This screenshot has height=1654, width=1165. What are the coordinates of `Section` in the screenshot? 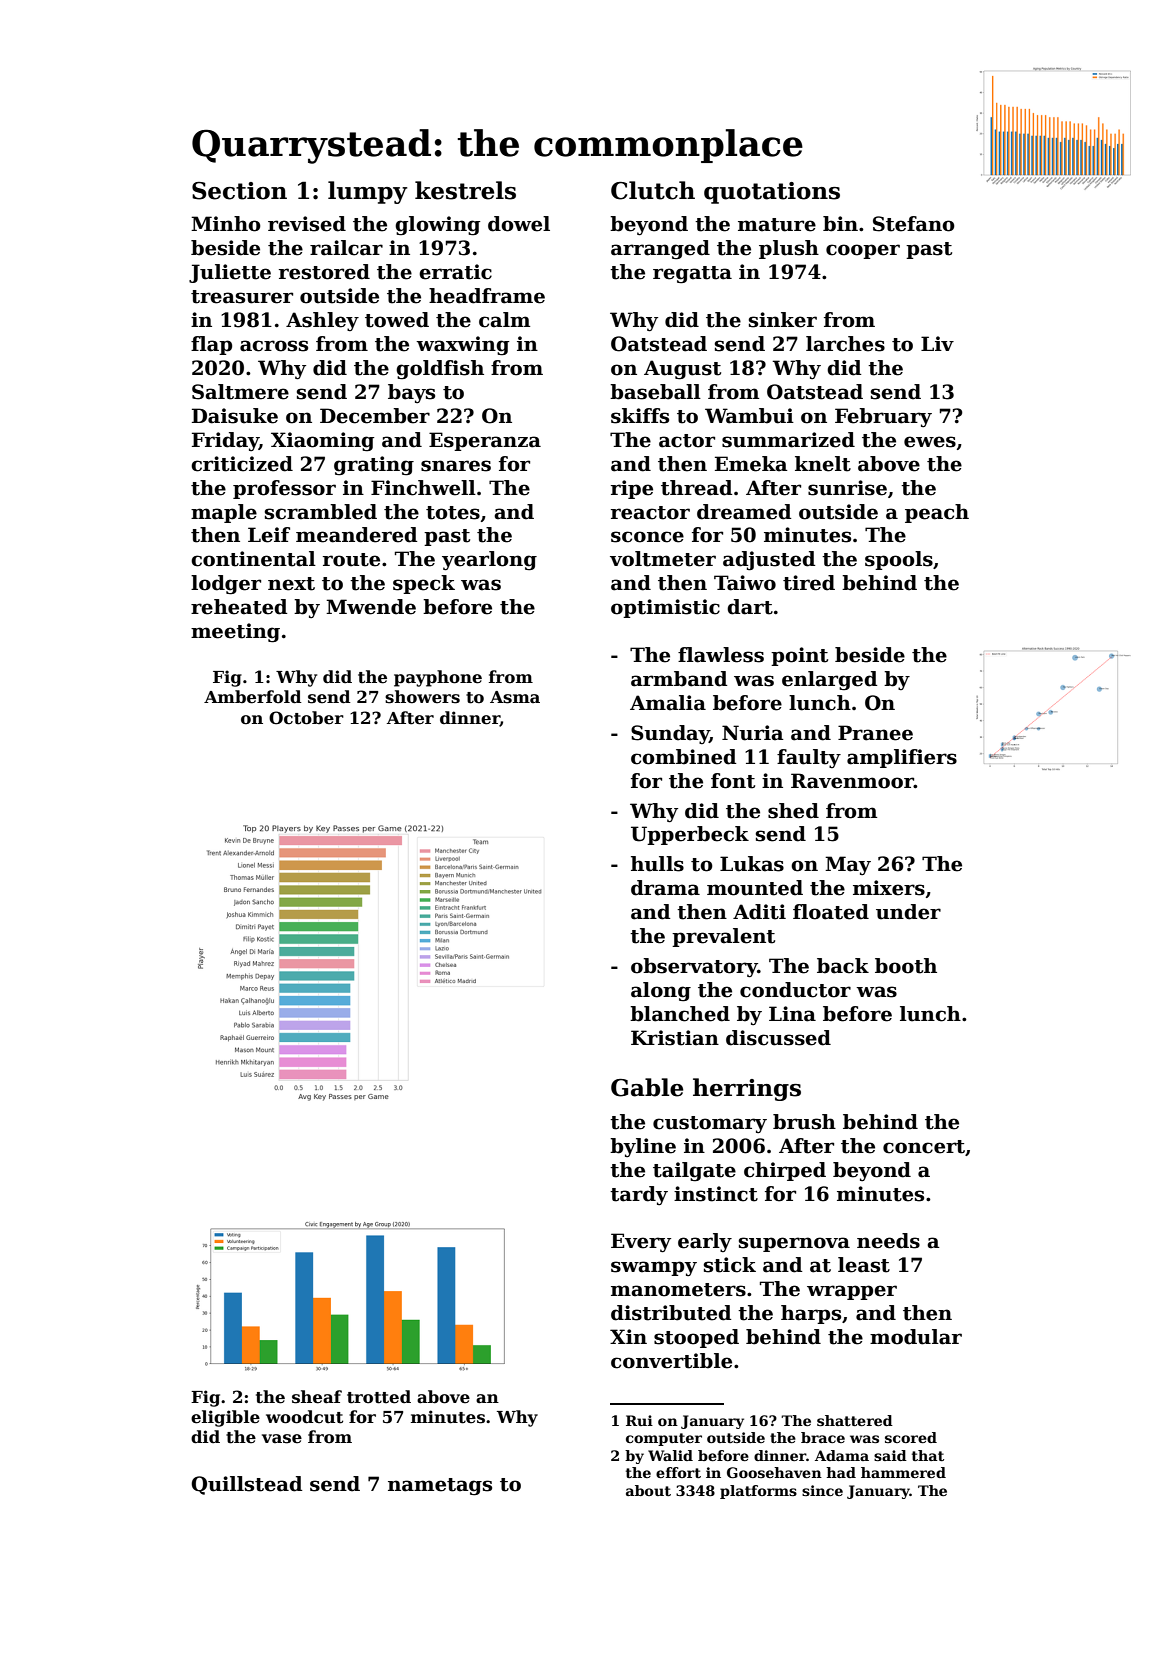 It's located at (239, 191).
